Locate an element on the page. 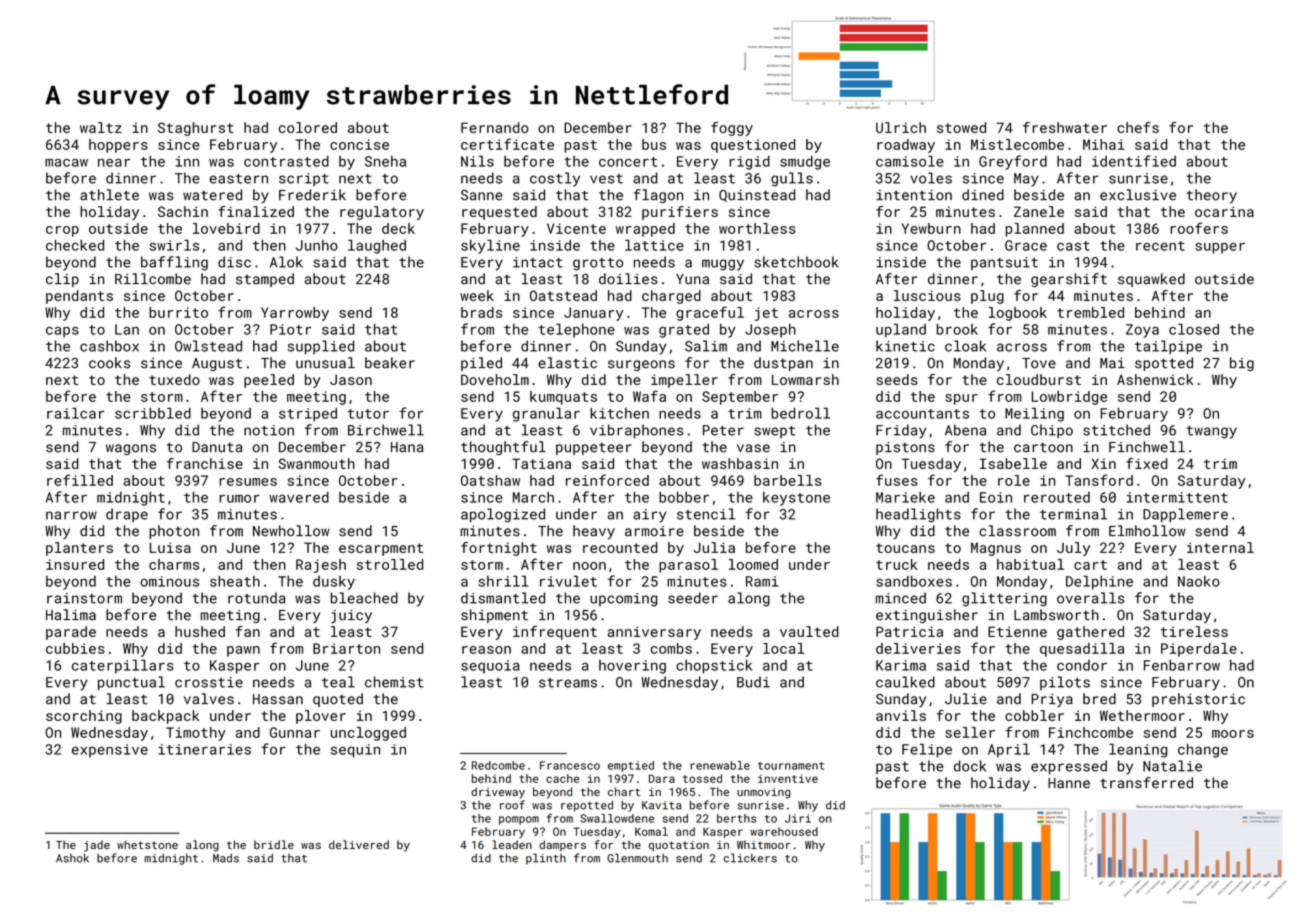 Image resolution: width=1308 pixels, height=924 pixels. chefs is located at coordinates (1138, 127).
